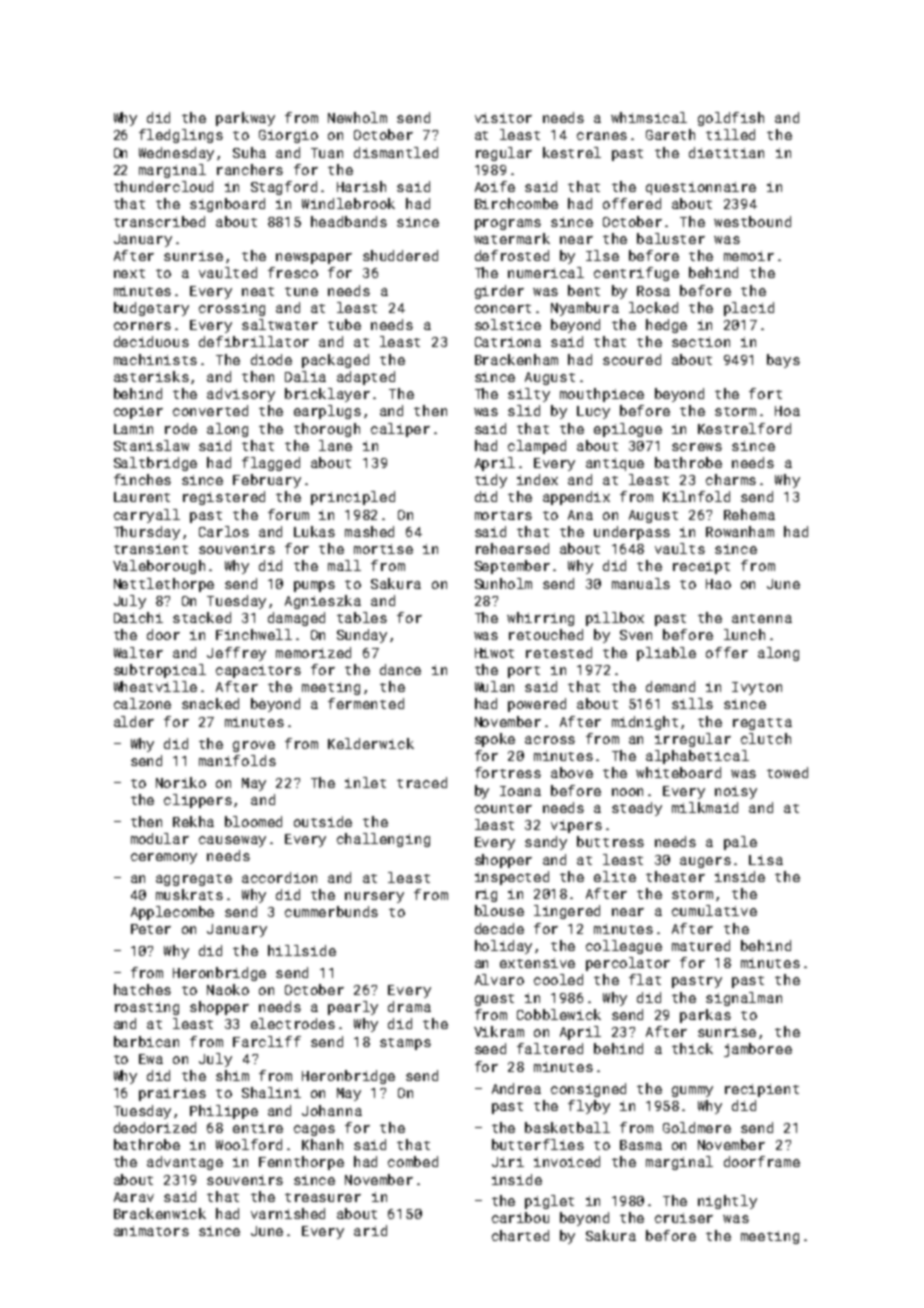 The width and height of the screenshot is (924, 1308). Describe the element at coordinates (236, 654) in the screenshot. I see `Jeffrey` at that location.
